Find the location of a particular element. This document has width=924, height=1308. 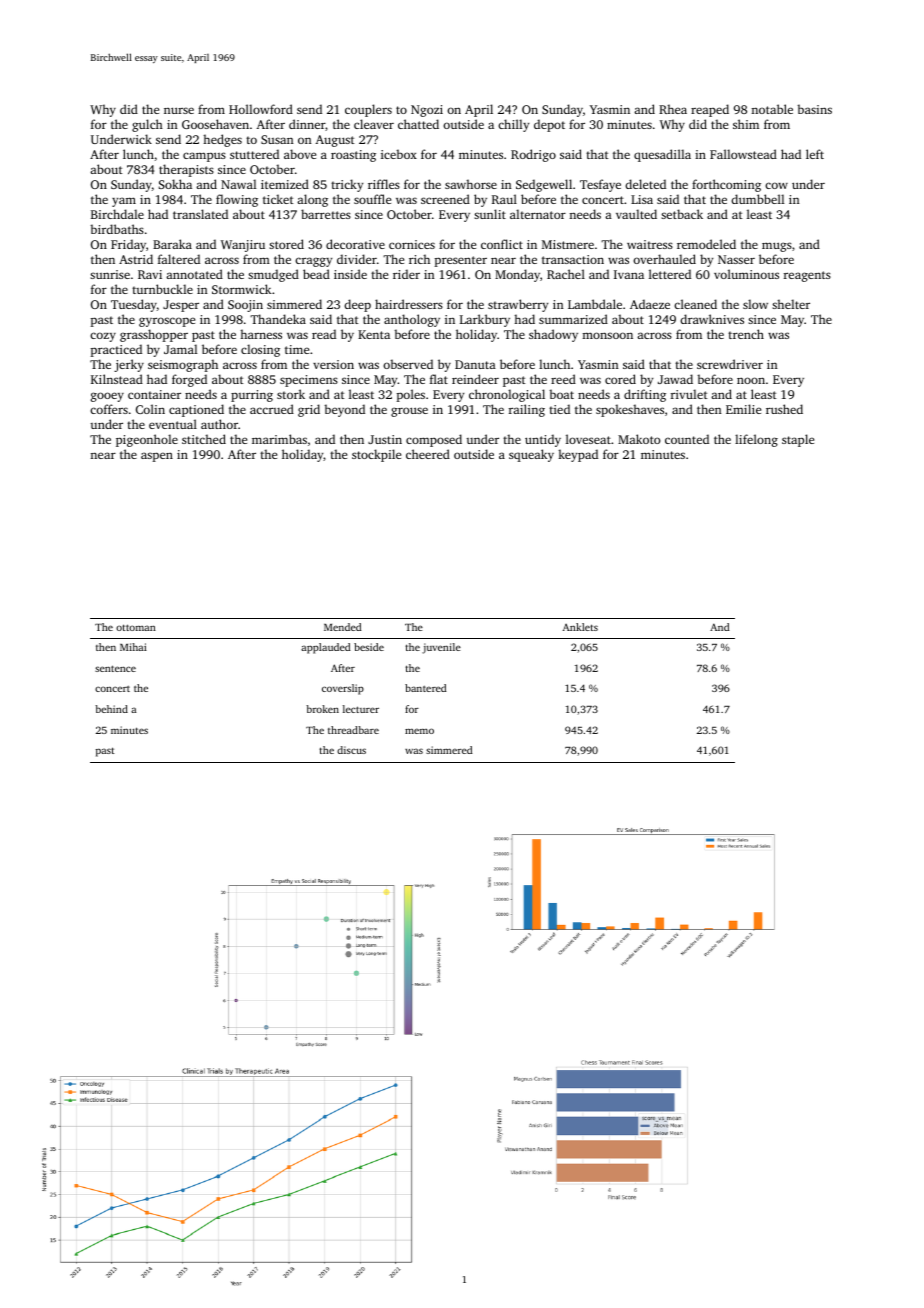

memo is located at coordinates (419, 731).
